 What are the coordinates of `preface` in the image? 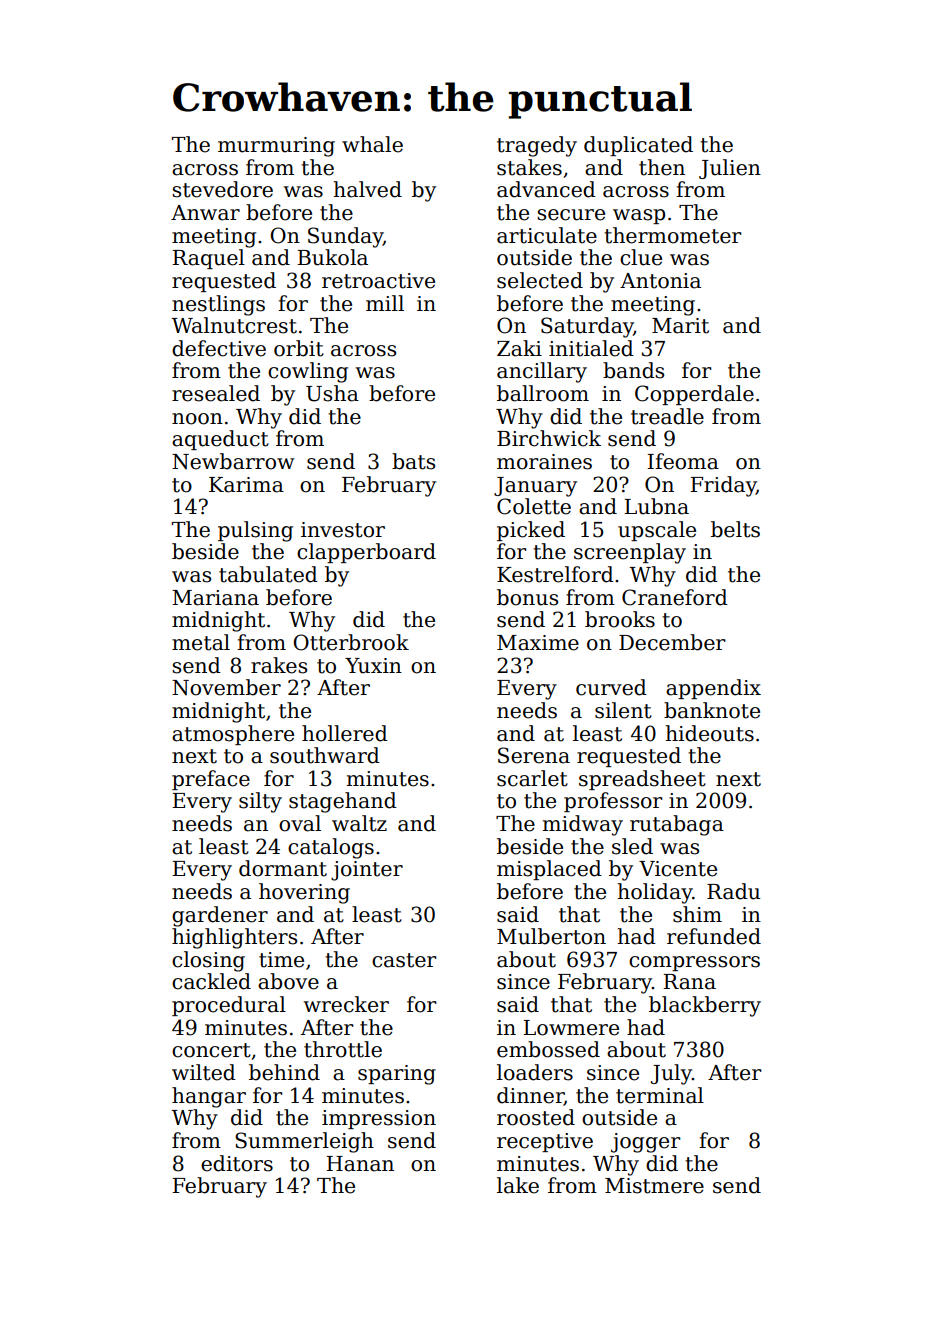 It's located at (211, 780).
